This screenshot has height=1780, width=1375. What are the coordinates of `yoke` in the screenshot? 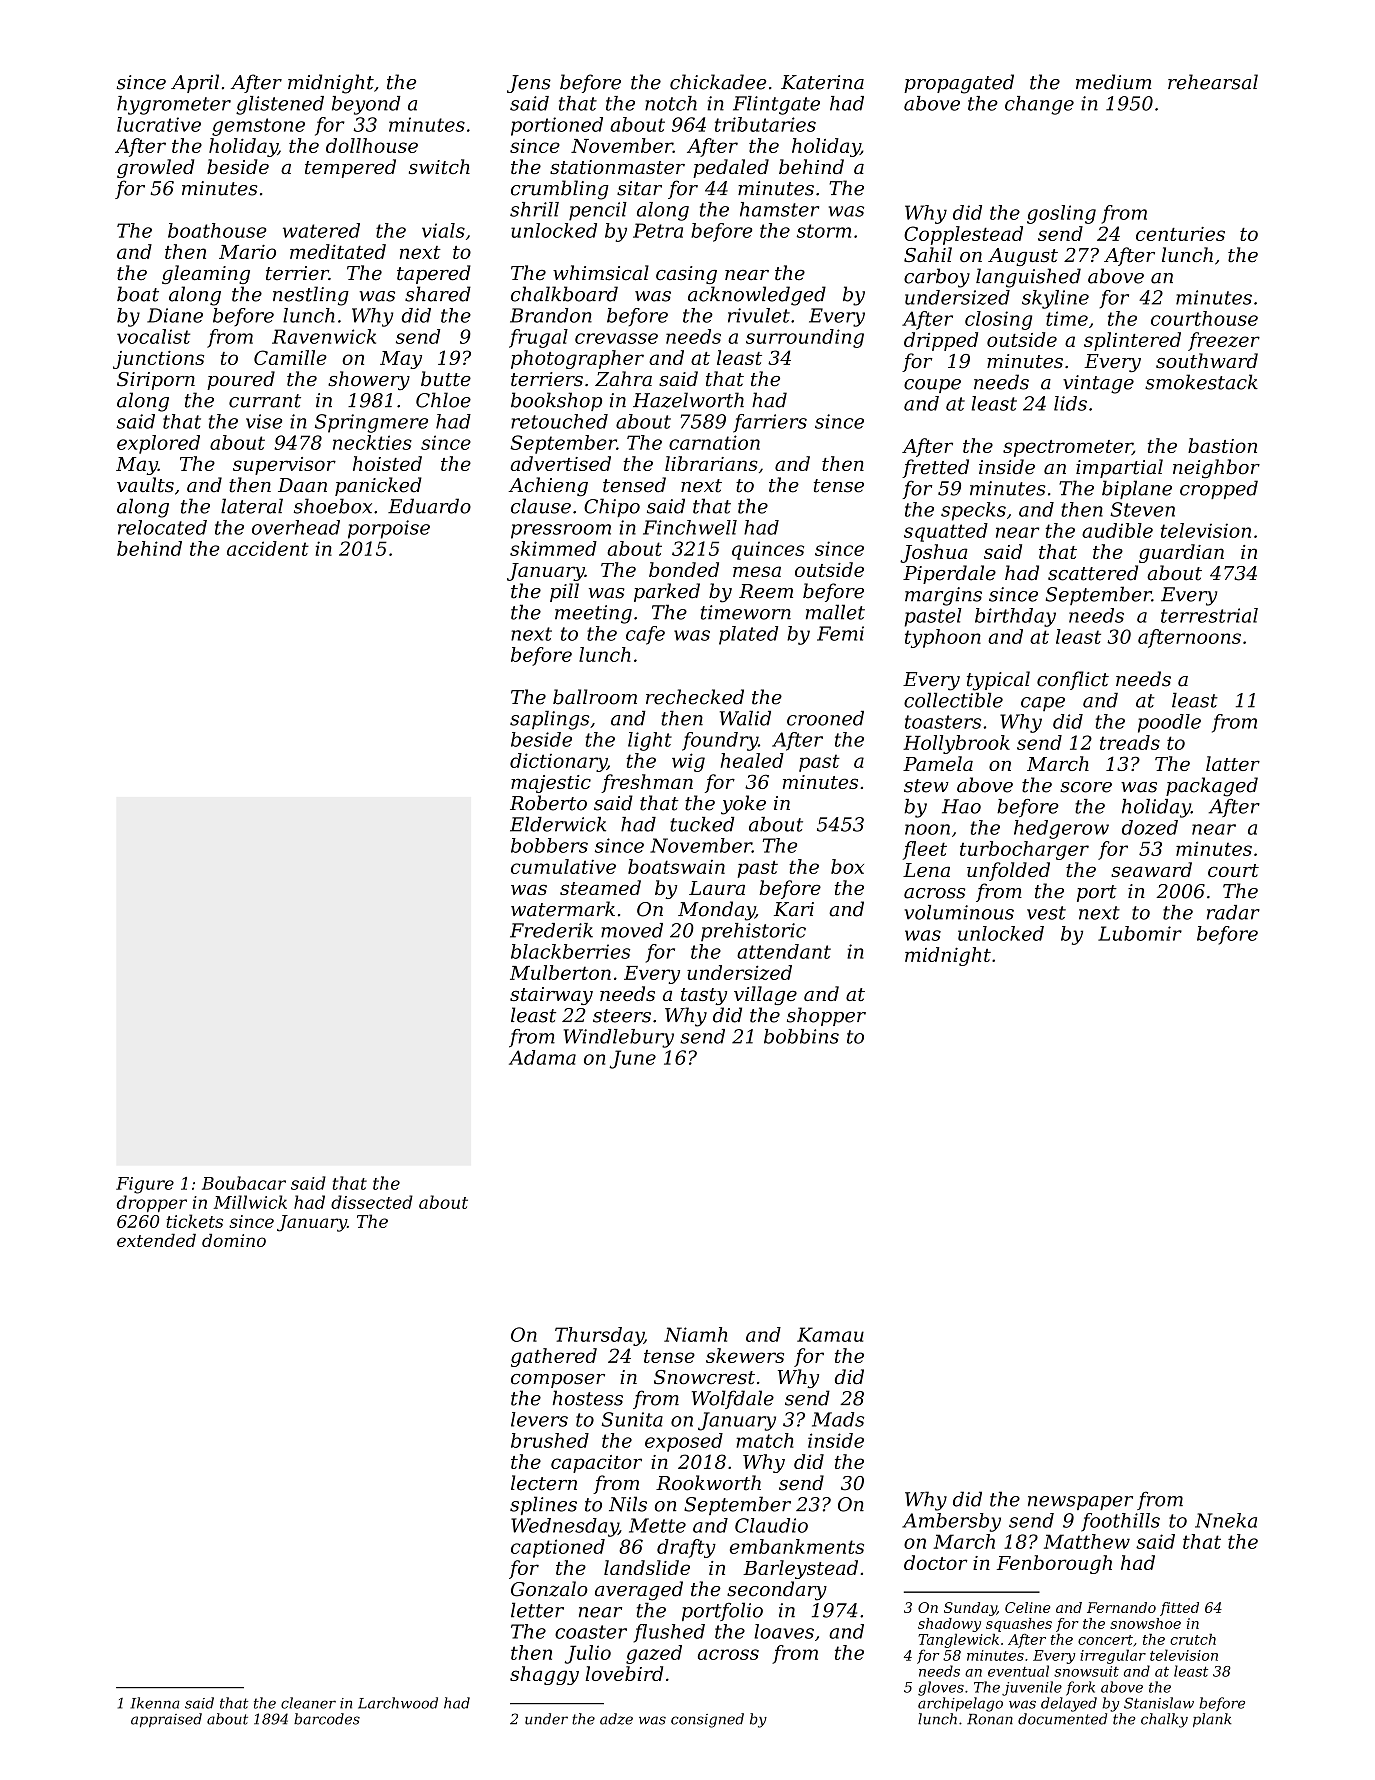 It's located at (743, 805).
